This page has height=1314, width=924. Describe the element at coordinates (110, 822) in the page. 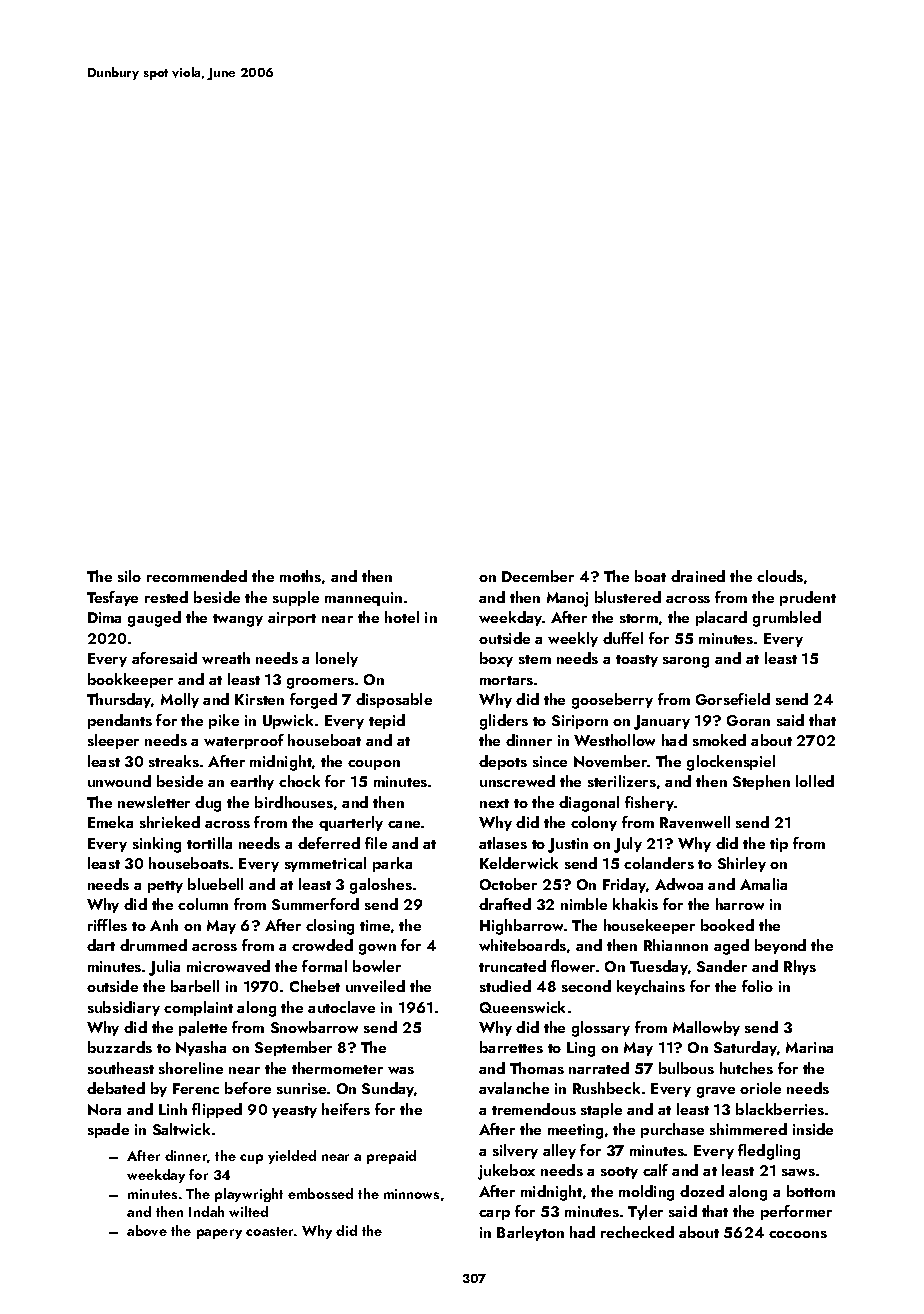

I see `Emeka` at that location.
